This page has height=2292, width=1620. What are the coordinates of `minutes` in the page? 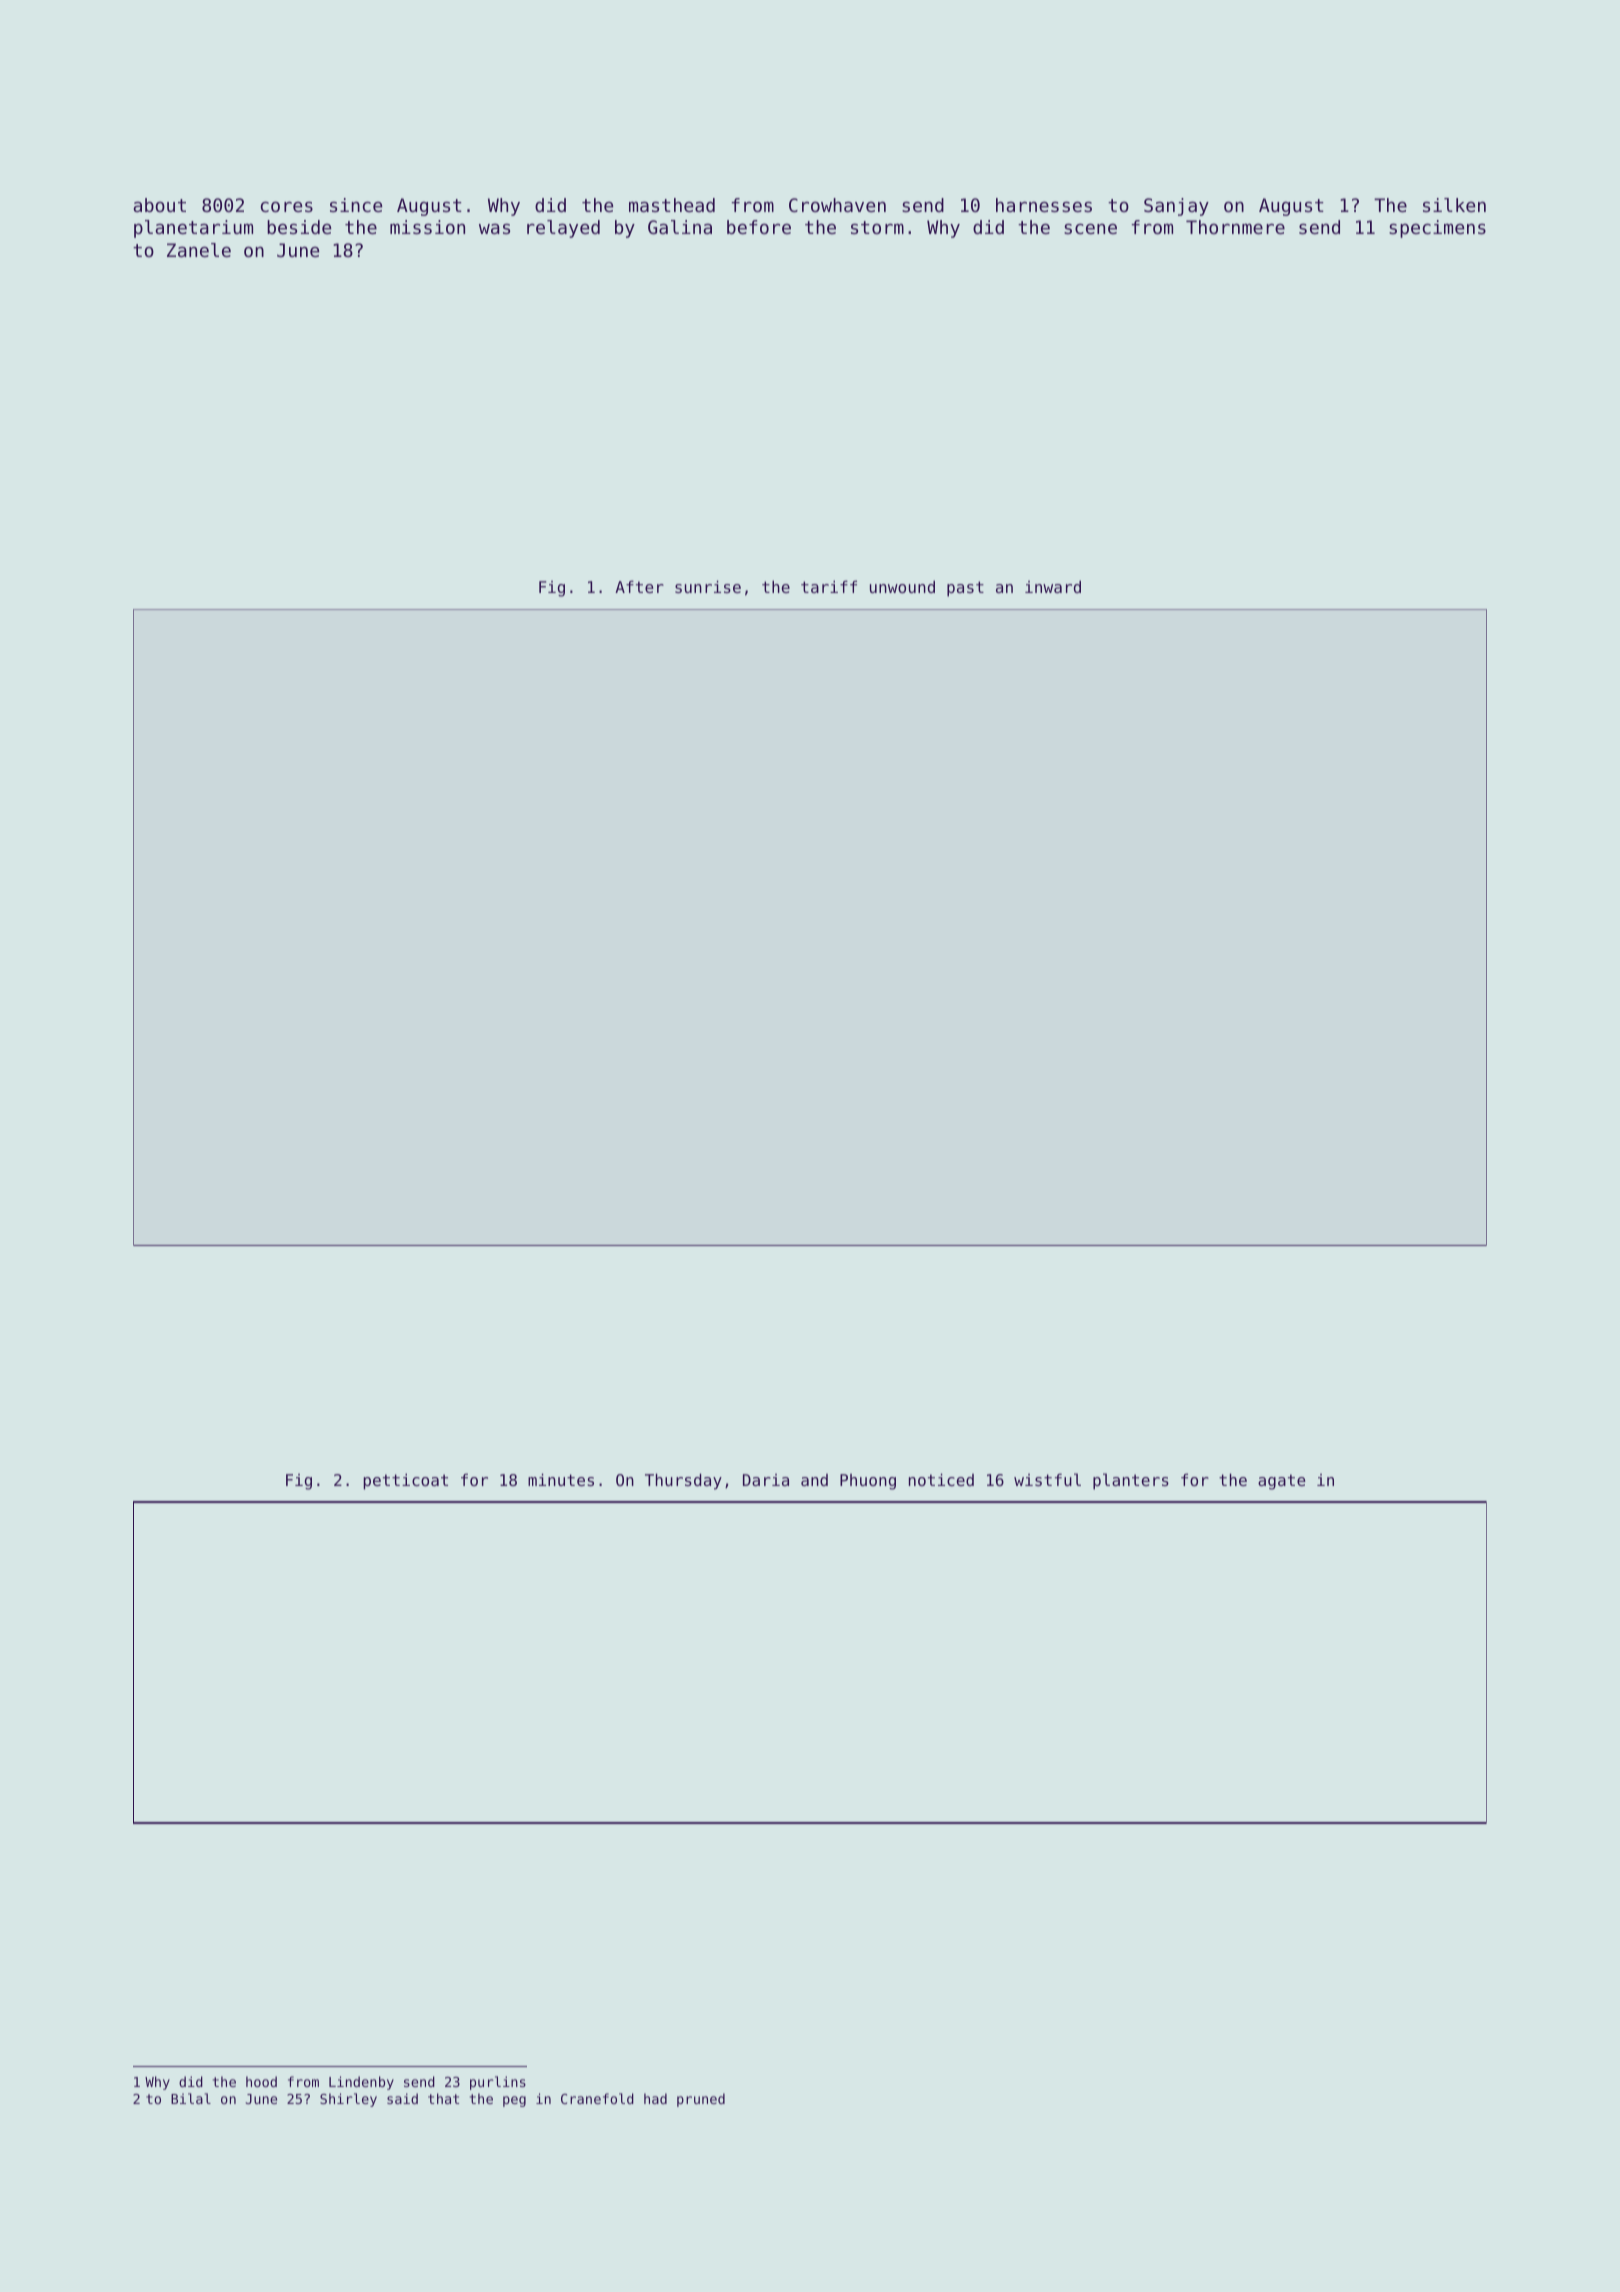 It's located at (561, 1479).
